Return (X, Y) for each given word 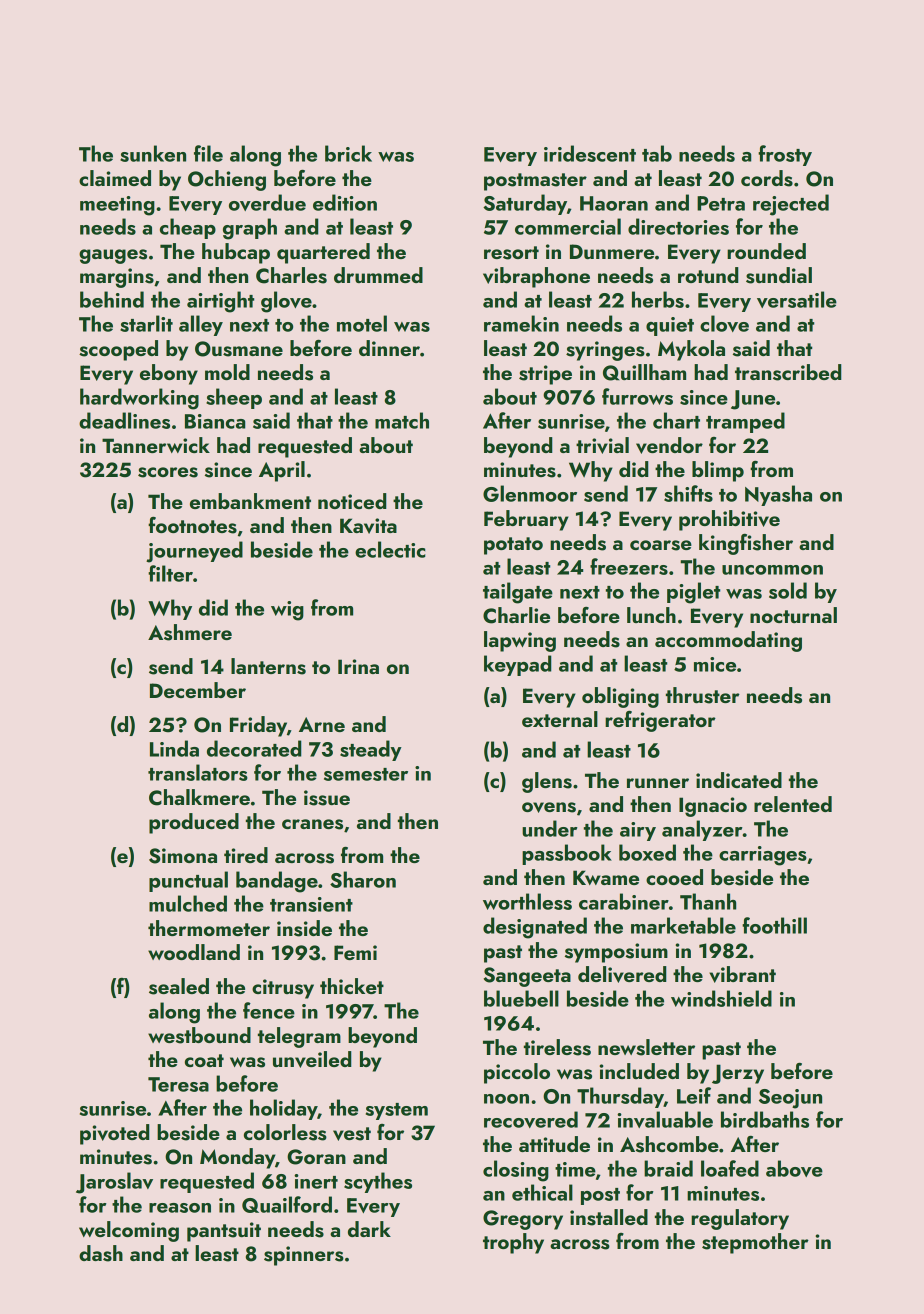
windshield (721, 998)
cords (767, 178)
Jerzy (738, 1074)
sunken (153, 153)
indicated (739, 780)
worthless (527, 901)
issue (327, 798)
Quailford (287, 1204)
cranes (312, 824)
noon (506, 1099)
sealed (179, 986)
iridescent (590, 153)
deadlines (124, 420)
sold (788, 590)
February (526, 520)
